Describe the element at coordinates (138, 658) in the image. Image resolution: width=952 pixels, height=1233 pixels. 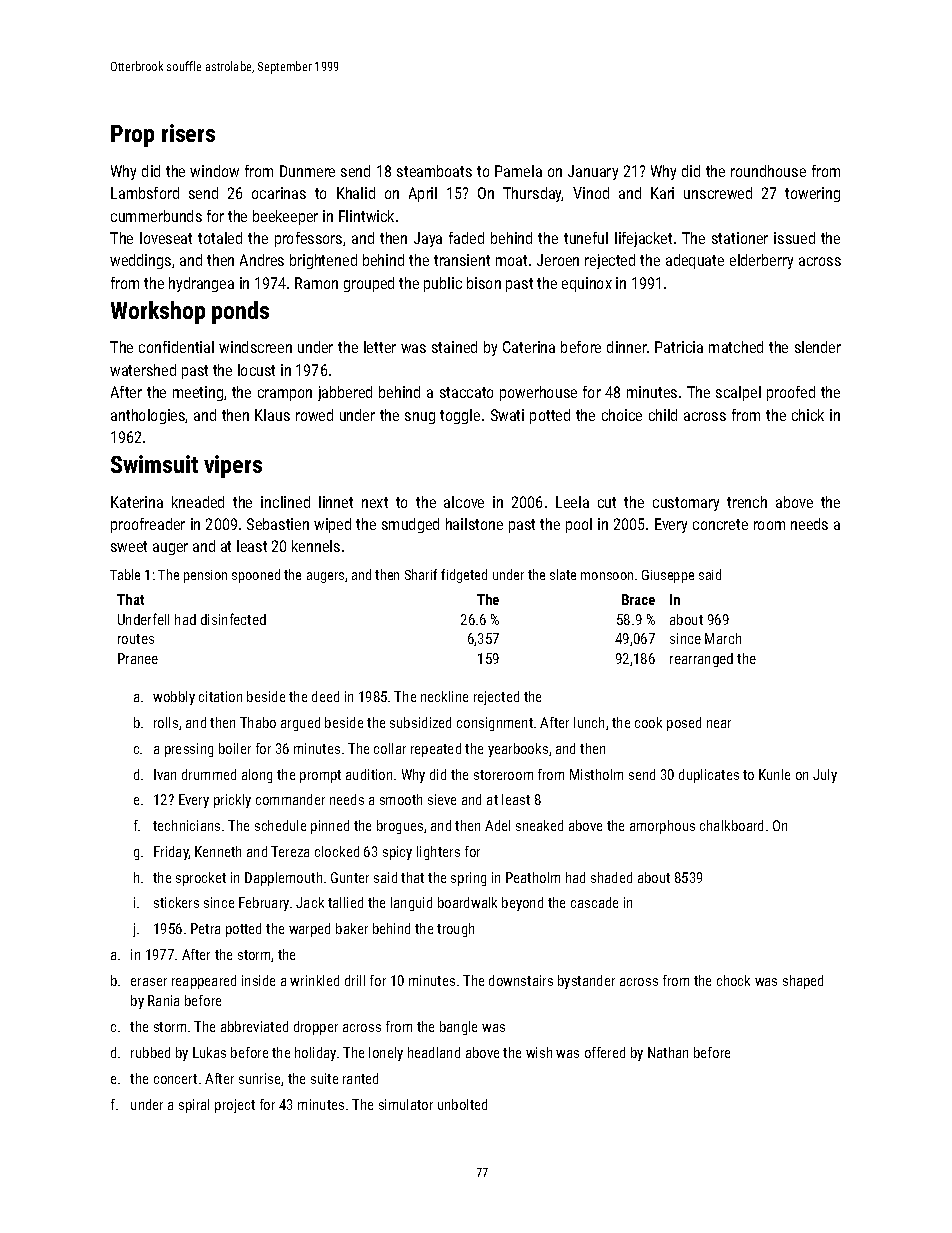
I see `Pranee` at that location.
